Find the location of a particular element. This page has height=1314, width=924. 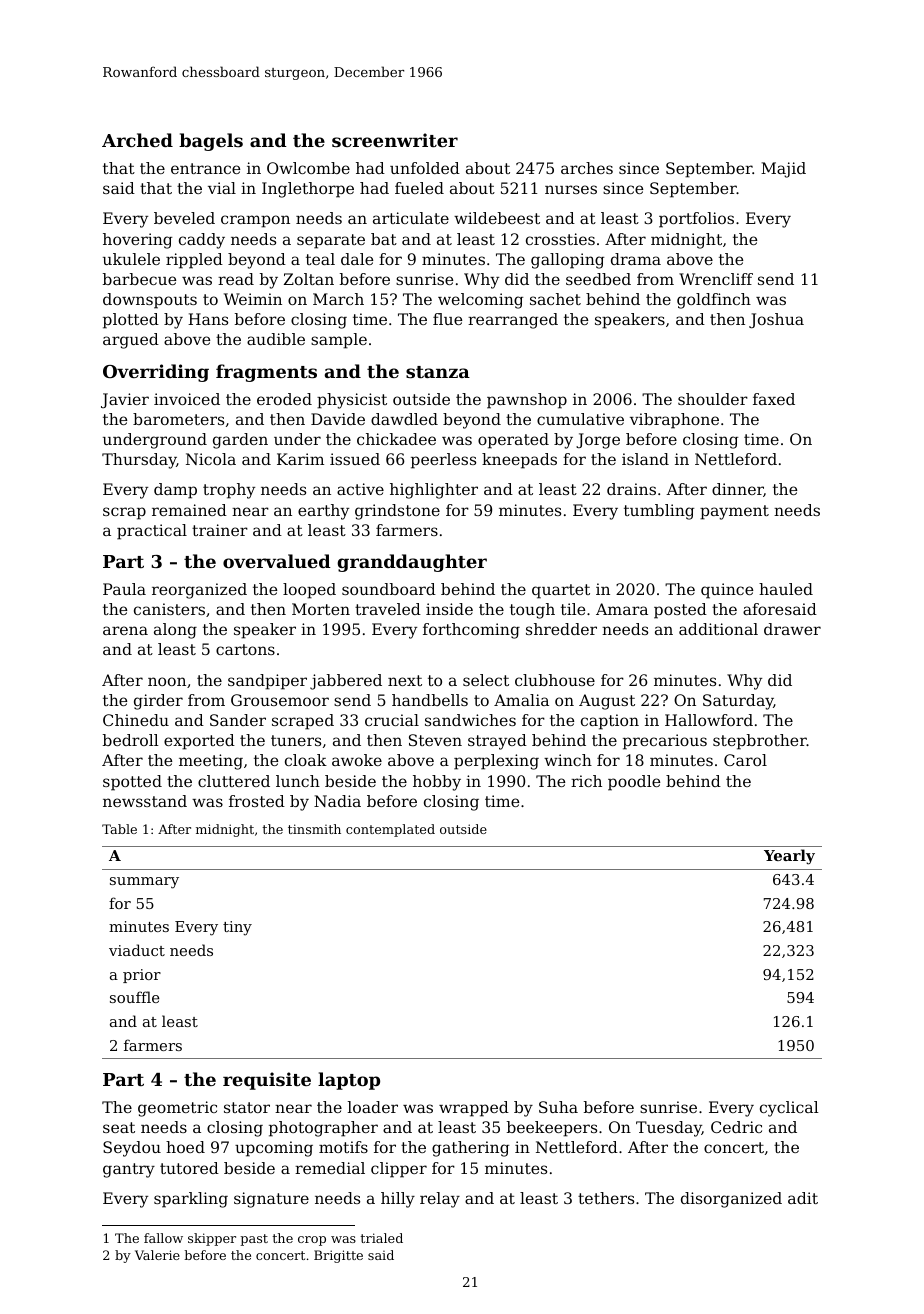

Yearly is located at coordinates (789, 857).
